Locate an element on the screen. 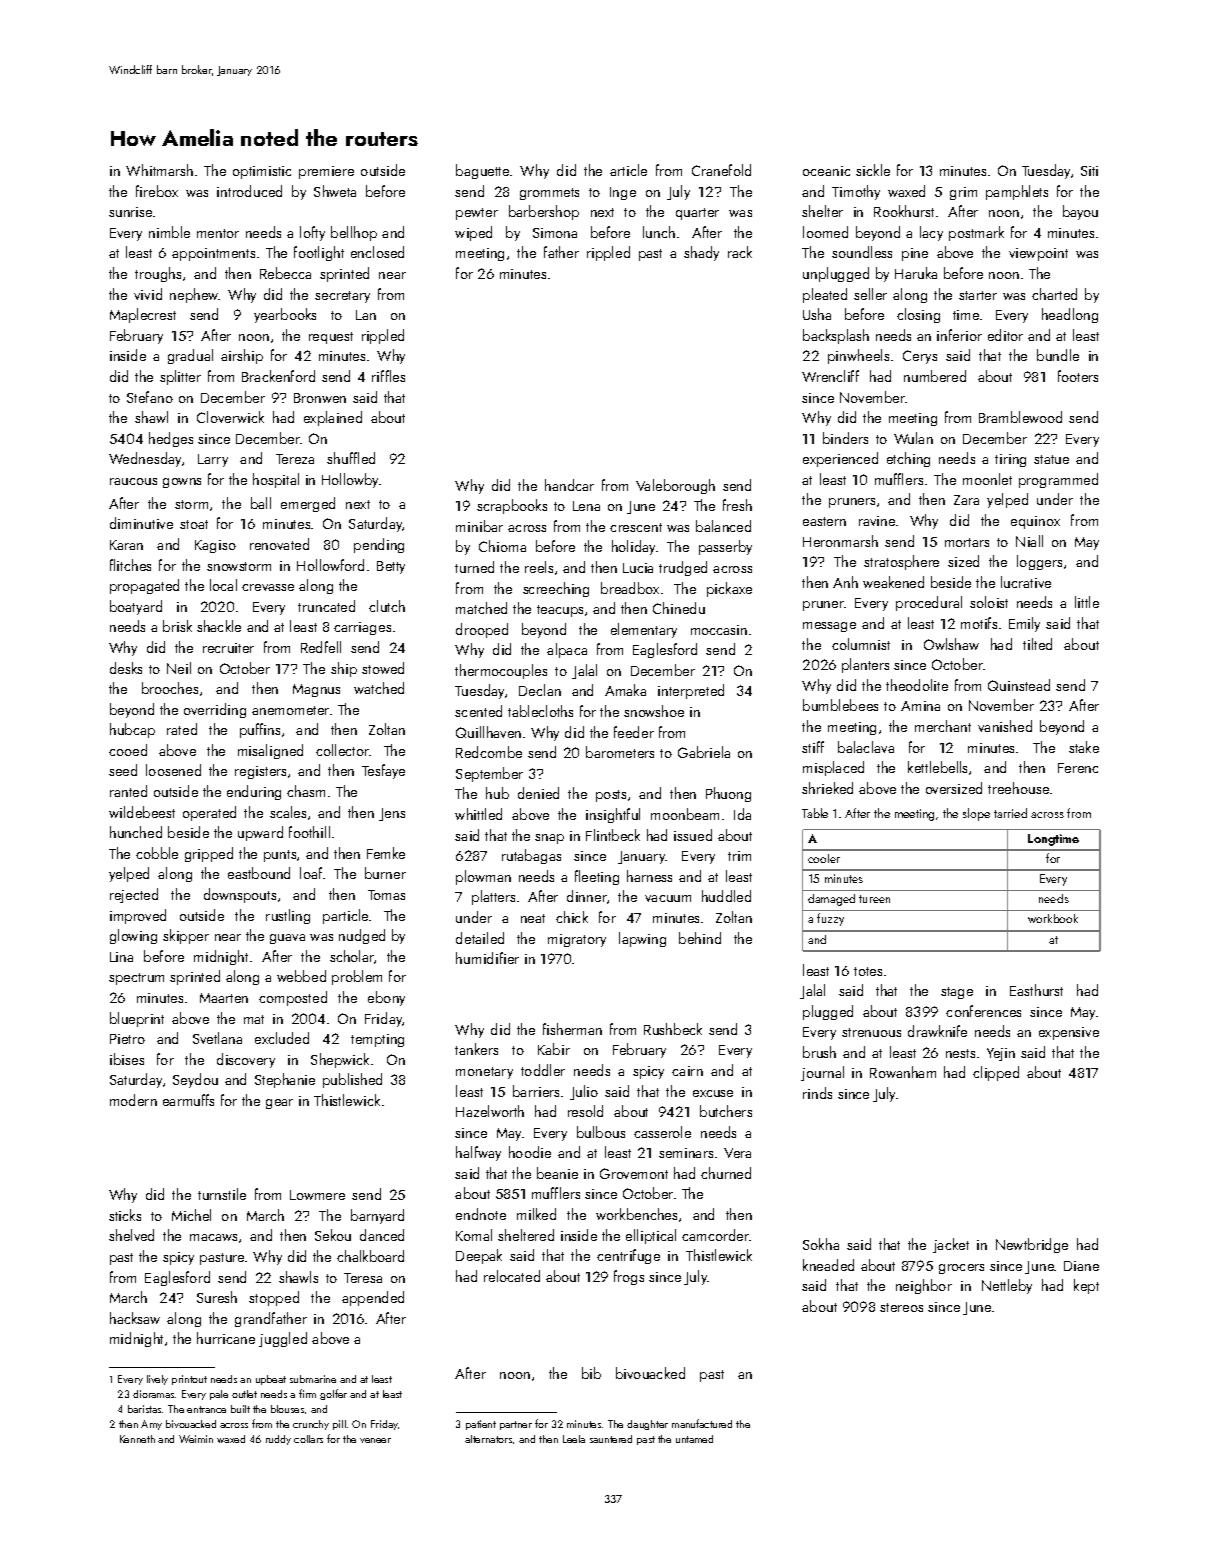 The width and height of the screenshot is (1209, 1564). gradual is located at coordinates (190, 356).
